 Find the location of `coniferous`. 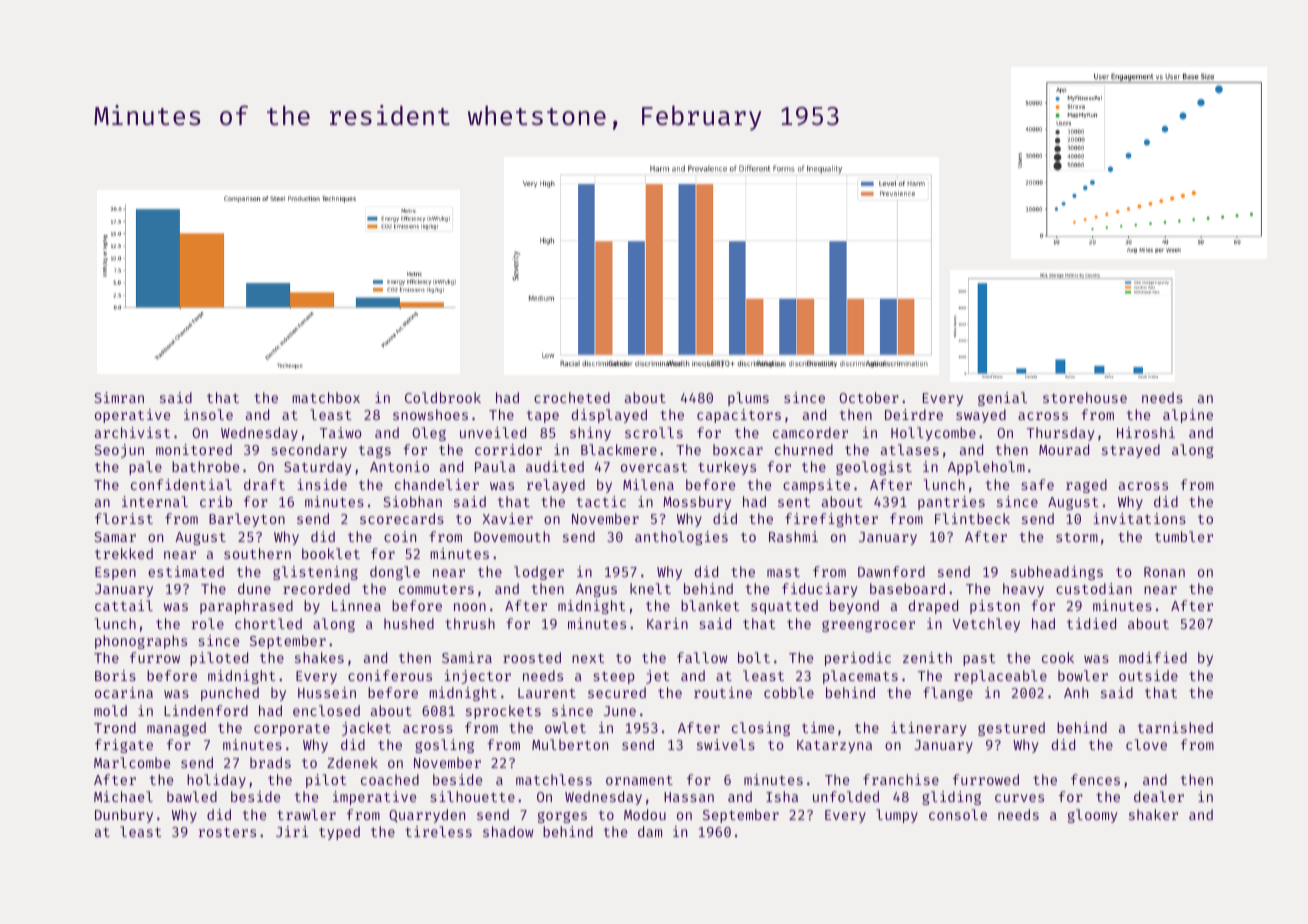

coniferous is located at coordinates (390, 675).
